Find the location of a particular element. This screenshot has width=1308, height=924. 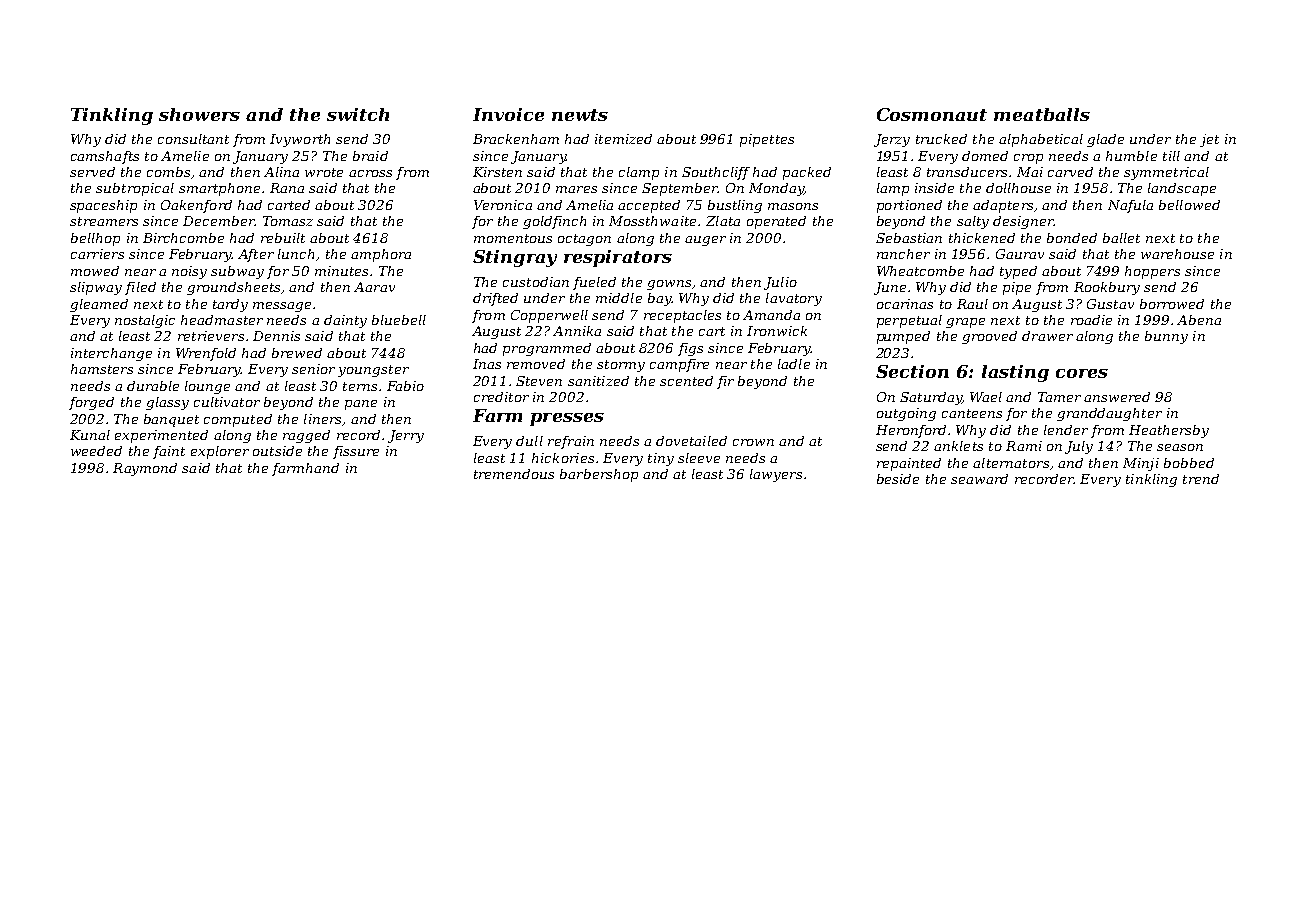

Rookbury is located at coordinates (1107, 288).
